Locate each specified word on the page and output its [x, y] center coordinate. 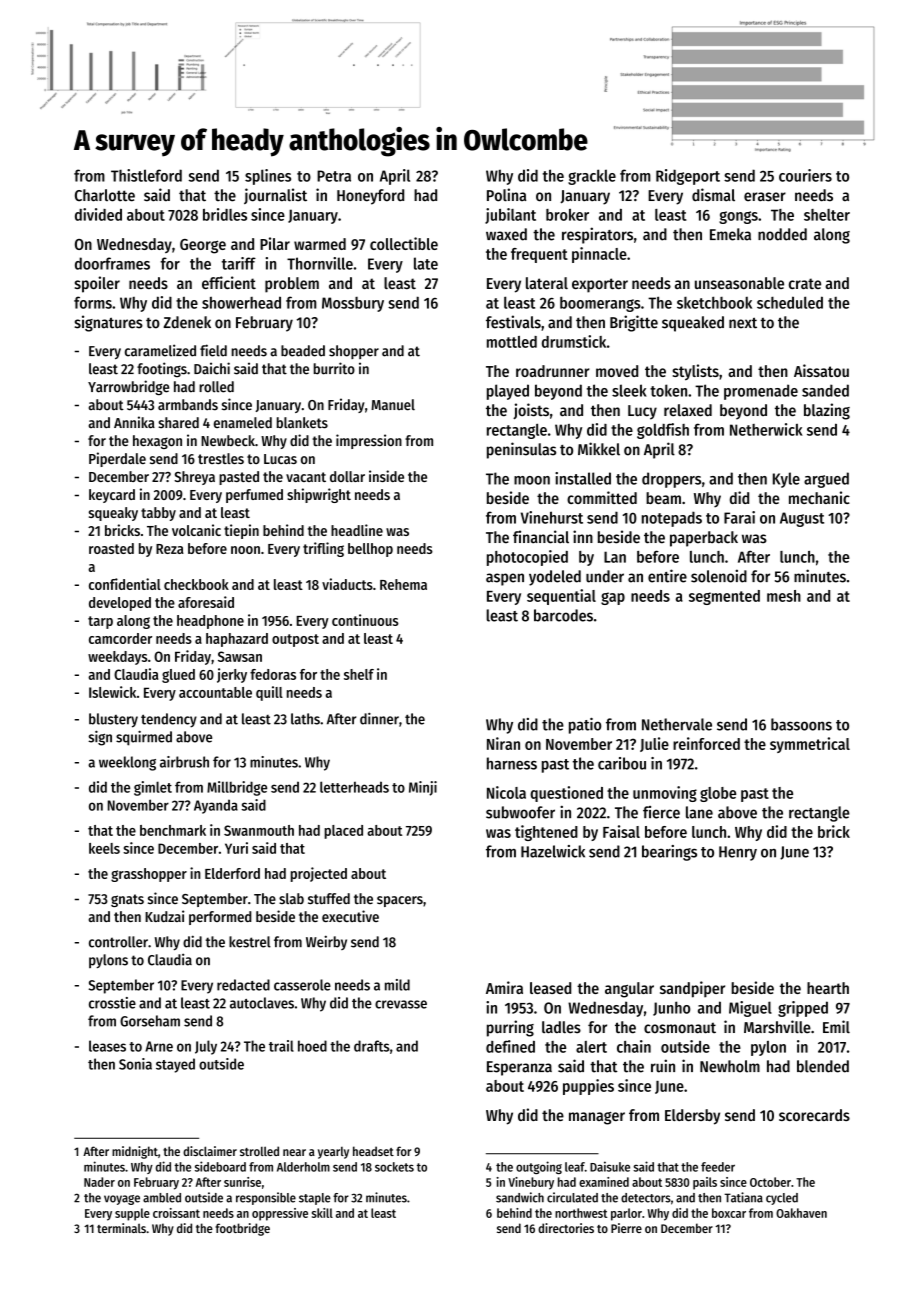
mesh [784, 596]
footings [162, 370]
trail [281, 1046]
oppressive [280, 1214]
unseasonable [739, 283]
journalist [275, 196]
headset [373, 1151]
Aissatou [821, 370]
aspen [505, 579]
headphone [210, 622]
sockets [394, 1167]
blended [823, 1066]
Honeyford [370, 197]
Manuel [393, 405]
